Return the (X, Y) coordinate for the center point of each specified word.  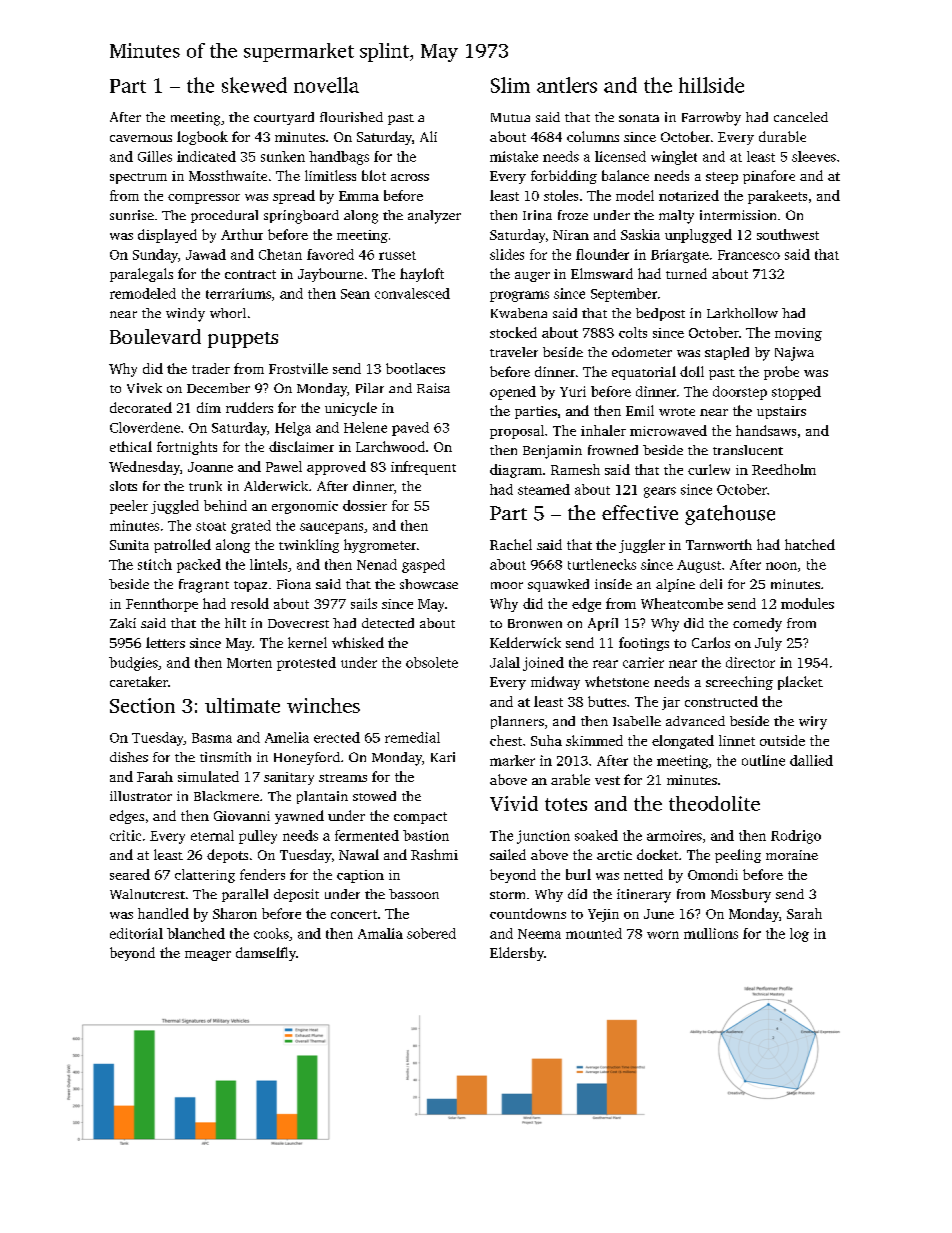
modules (807, 603)
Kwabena (519, 313)
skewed (254, 85)
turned (686, 273)
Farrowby (711, 119)
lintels (268, 564)
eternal (212, 835)
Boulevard (155, 336)
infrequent (423, 468)
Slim (510, 85)
